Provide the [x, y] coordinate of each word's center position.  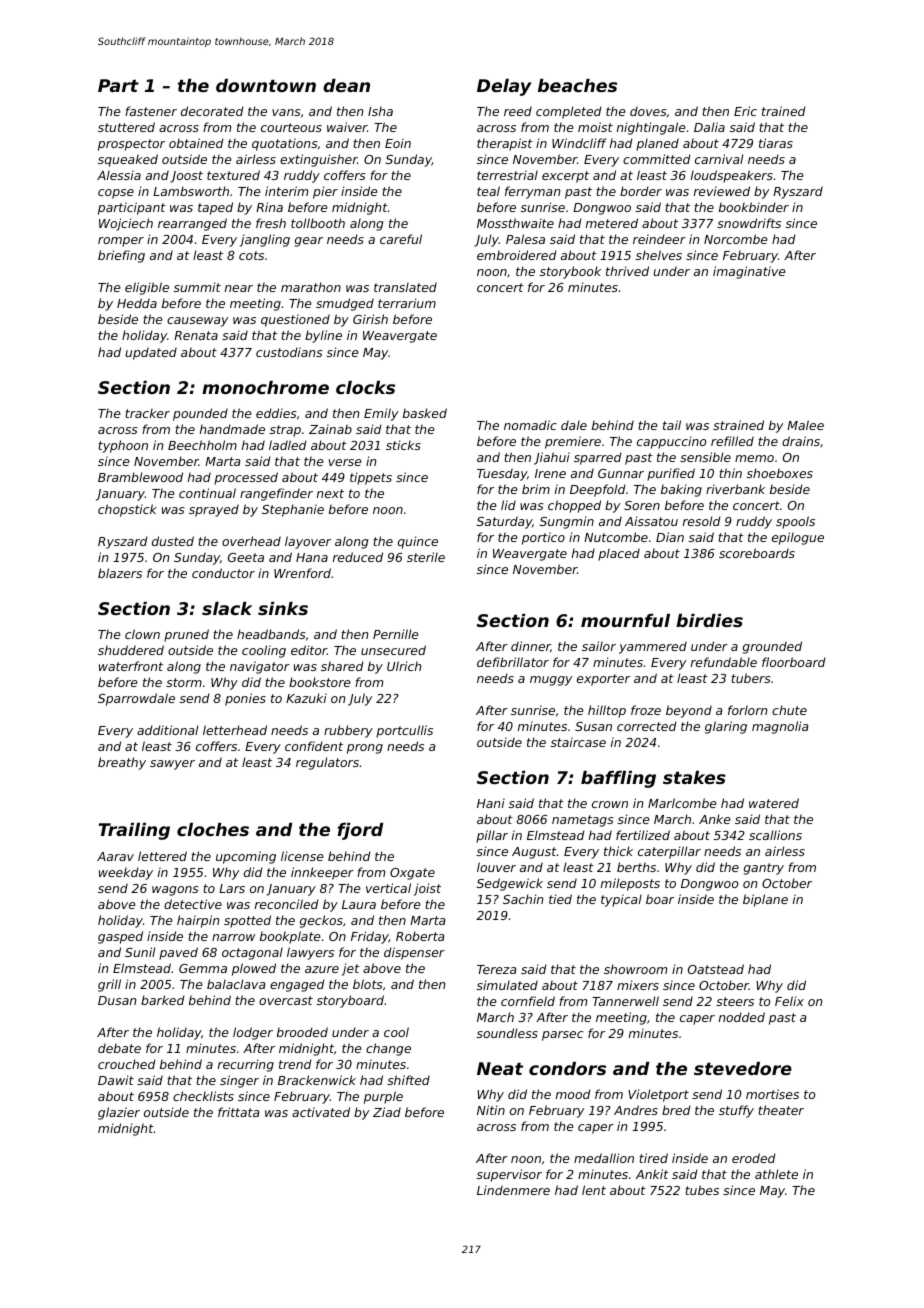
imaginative [749, 272]
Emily [381, 414]
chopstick [127, 510]
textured [233, 175]
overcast [286, 1000]
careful [401, 239]
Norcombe [736, 239]
